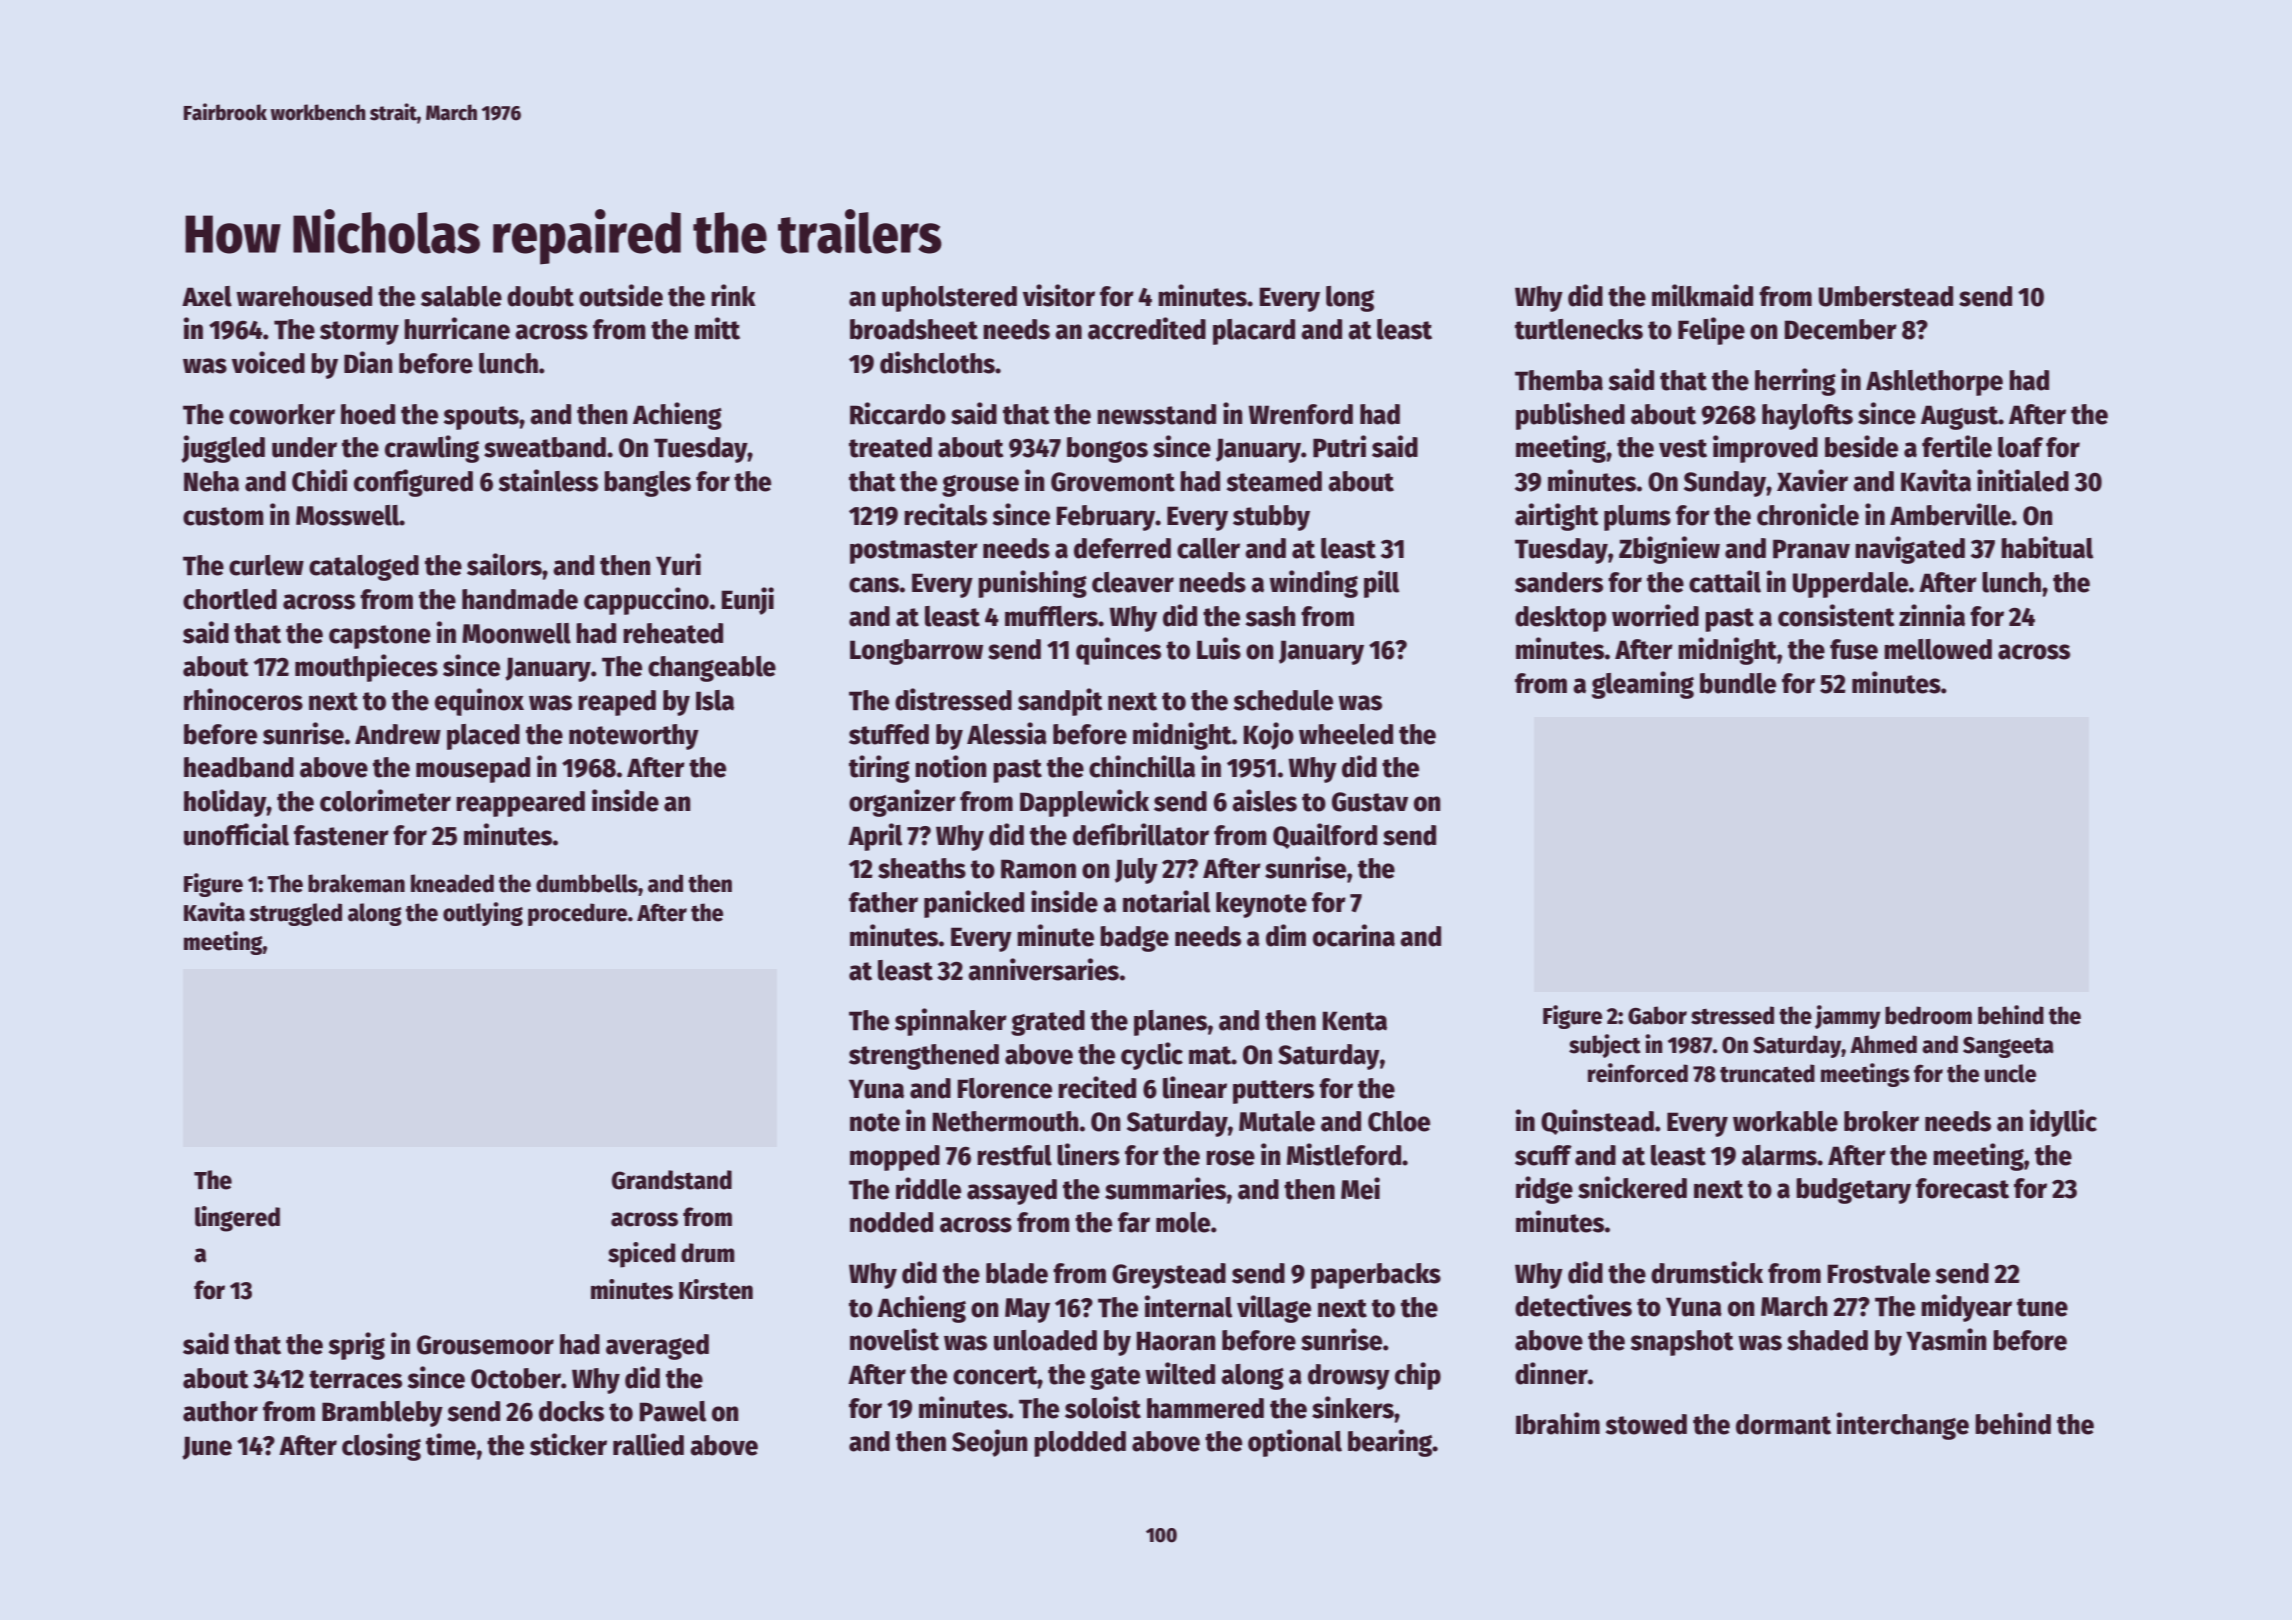  What do you see at coordinates (1779, 1155) in the screenshot?
I see `alarms` at bounding box center [1779, 1155].
